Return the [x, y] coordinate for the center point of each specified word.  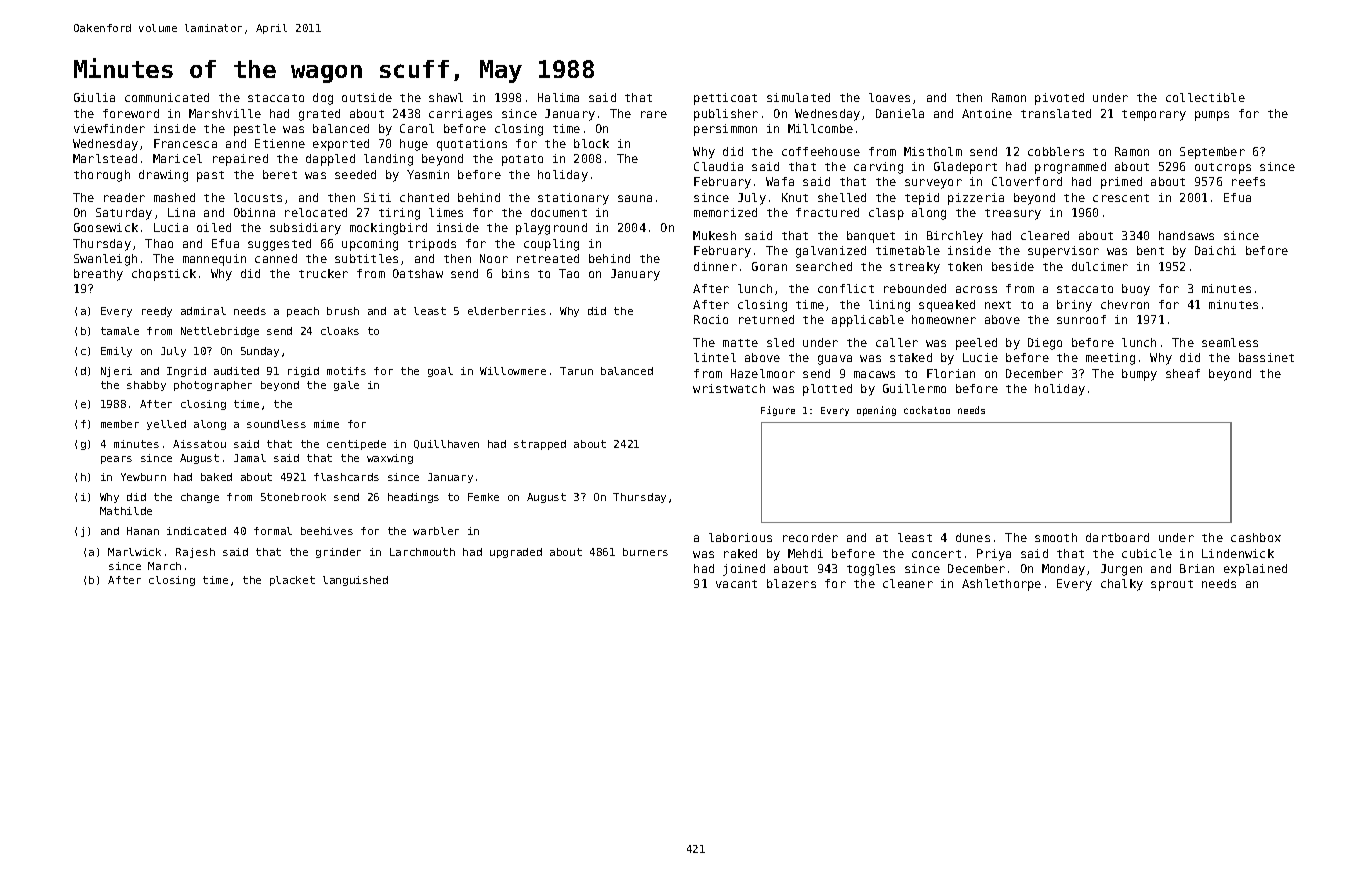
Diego [1045, 344]
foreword [131, 113]
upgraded [516, 553]
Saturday [124, 214]
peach [303, 312]
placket [292, 581]
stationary [573, 199]
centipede [356, 445]
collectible [1205, 97]
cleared [1045, 235]
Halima [558, 97]
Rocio [711, 319]
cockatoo [927, 410]
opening [876, 411]
